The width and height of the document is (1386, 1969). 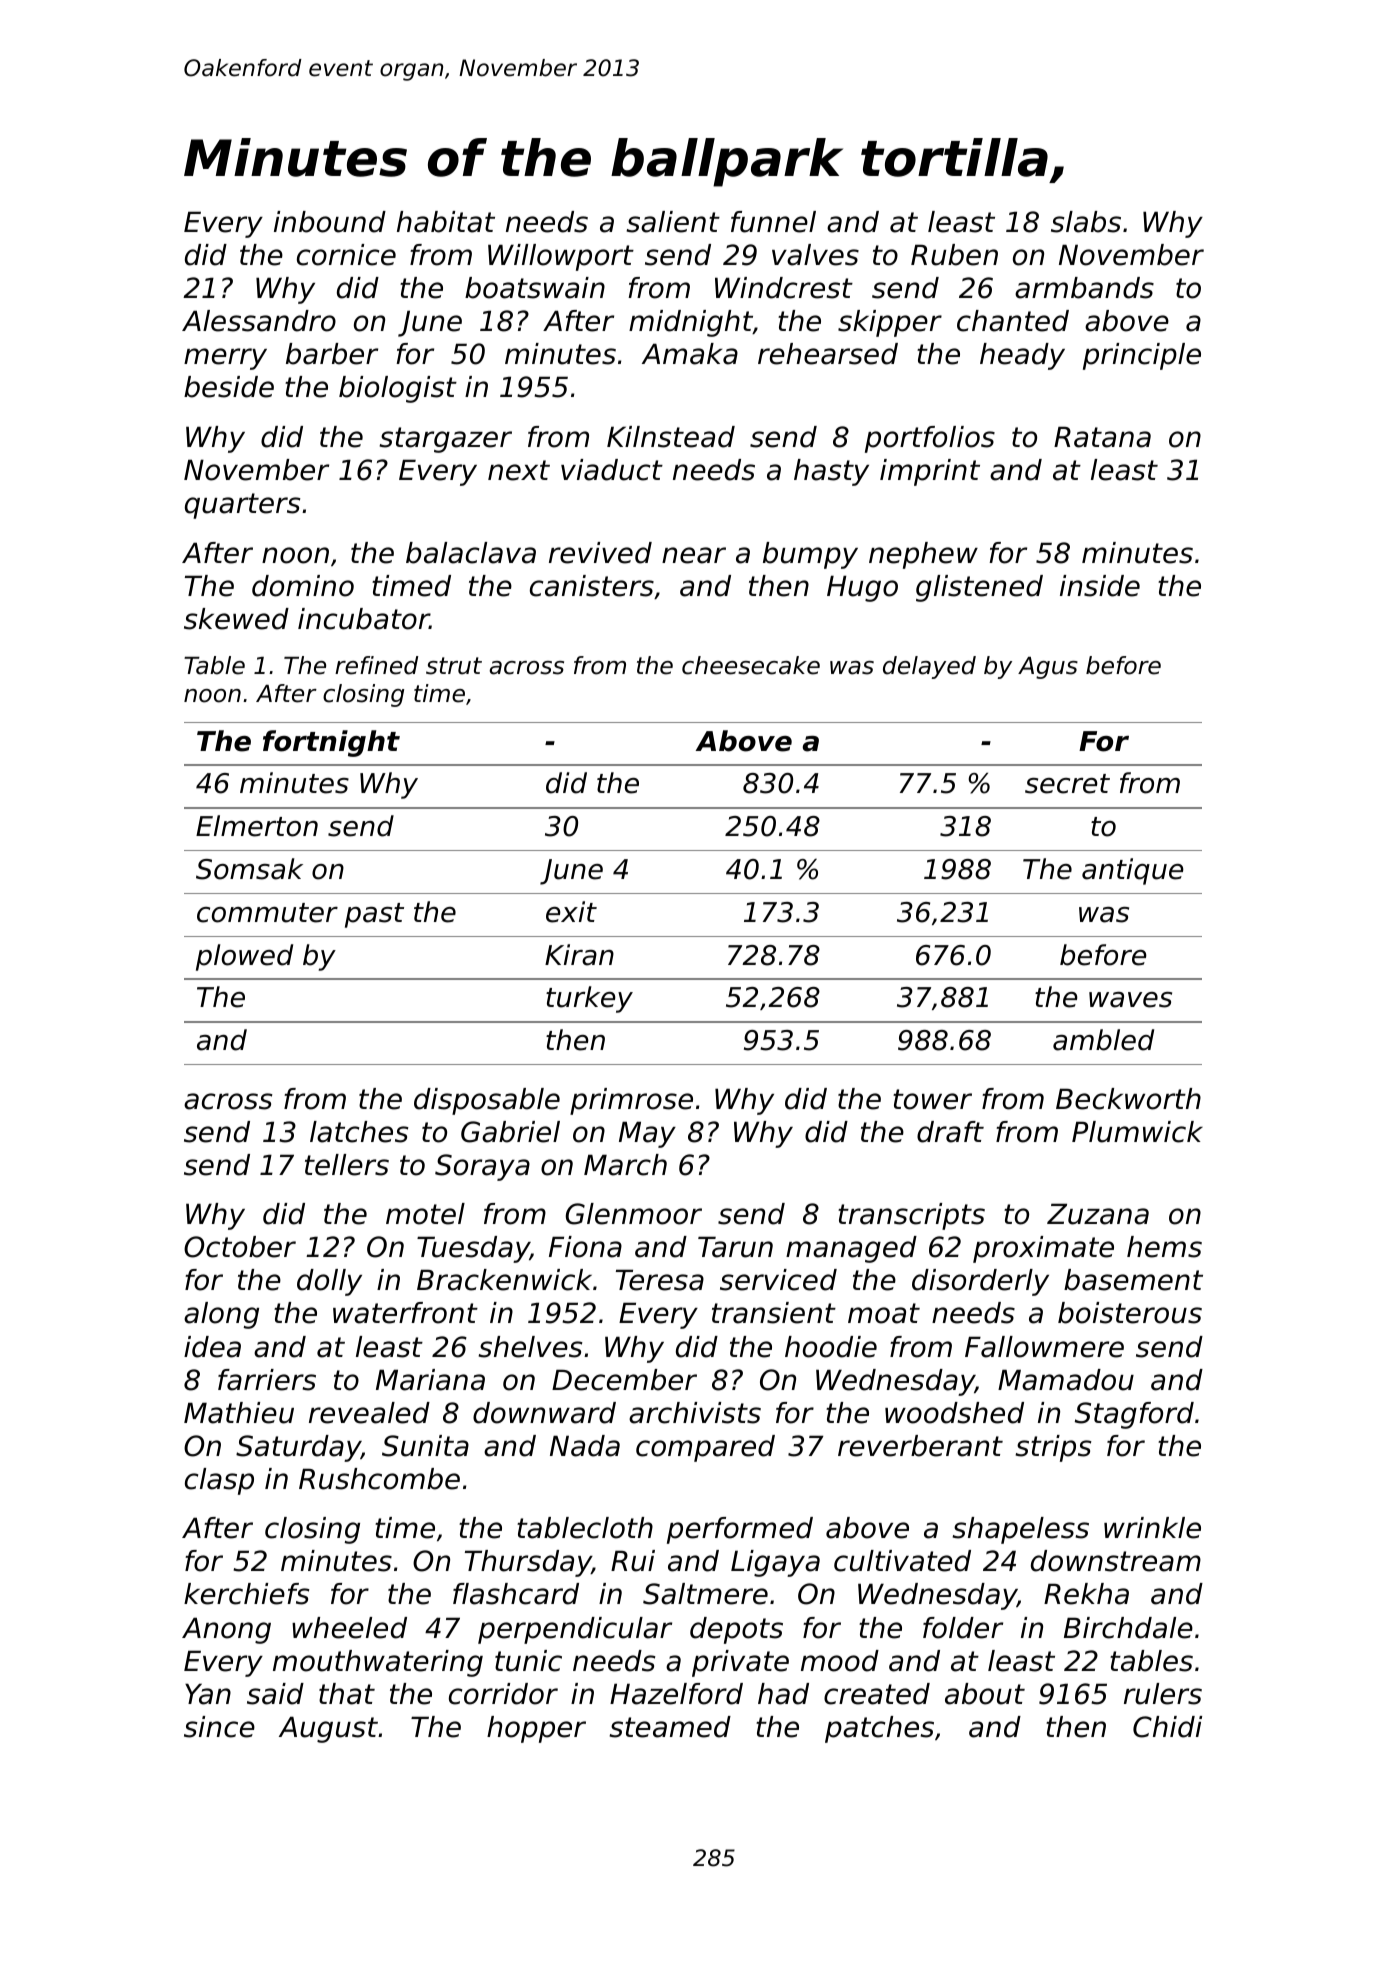 I want to click on rehearsed, so click(x=828, y=354).
